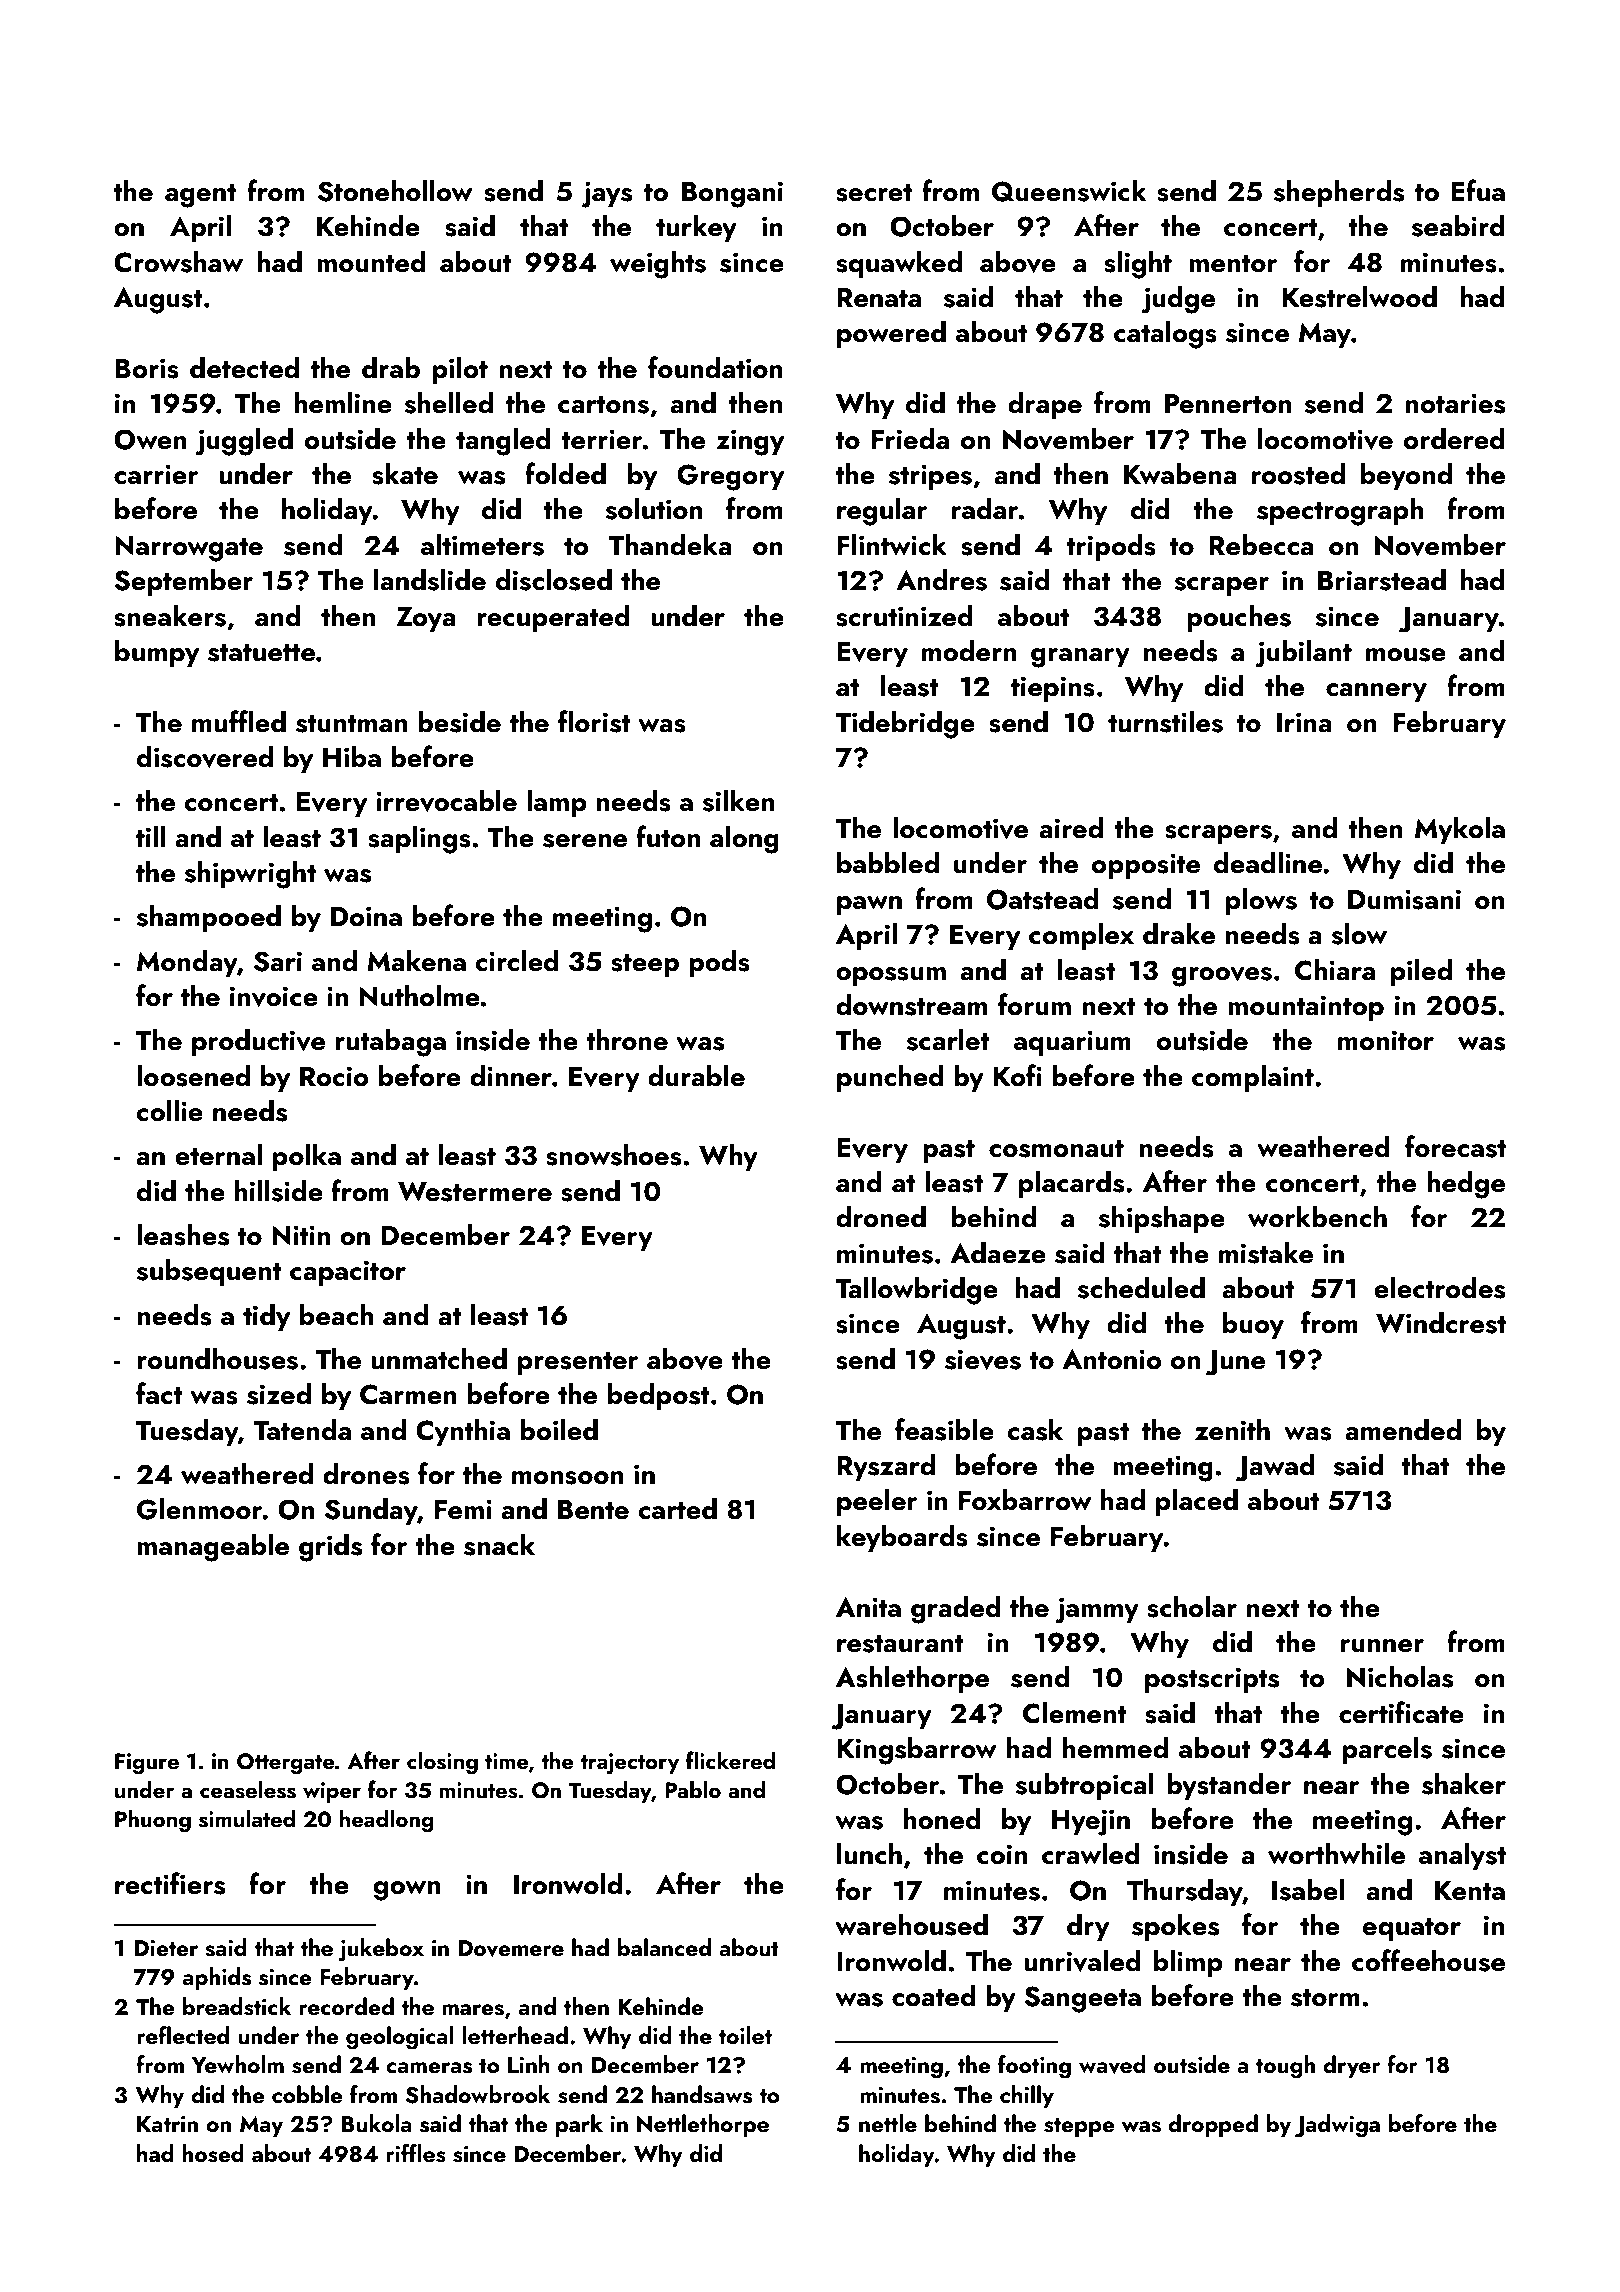 Image resolution: width=1620 pixels, height=2292 pixels. Describe the element at coordinates (890, 1078) in the screenshot. I see `punched` at that location.
